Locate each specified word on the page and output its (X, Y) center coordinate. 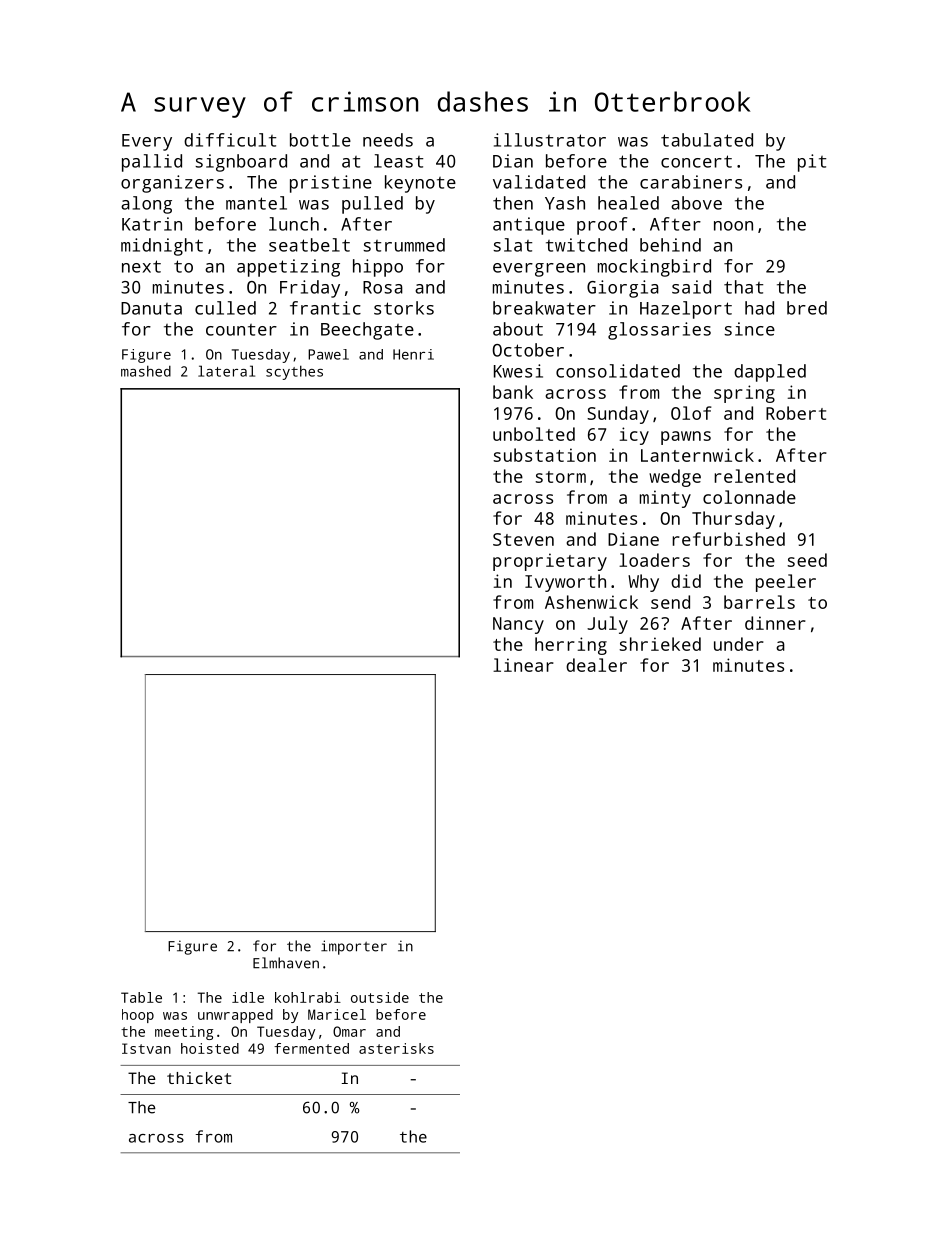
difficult (230, 140)
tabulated (707, 140)
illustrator (550, 140)
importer (354, 947)
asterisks (396, 1048)
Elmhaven (286, 963)
